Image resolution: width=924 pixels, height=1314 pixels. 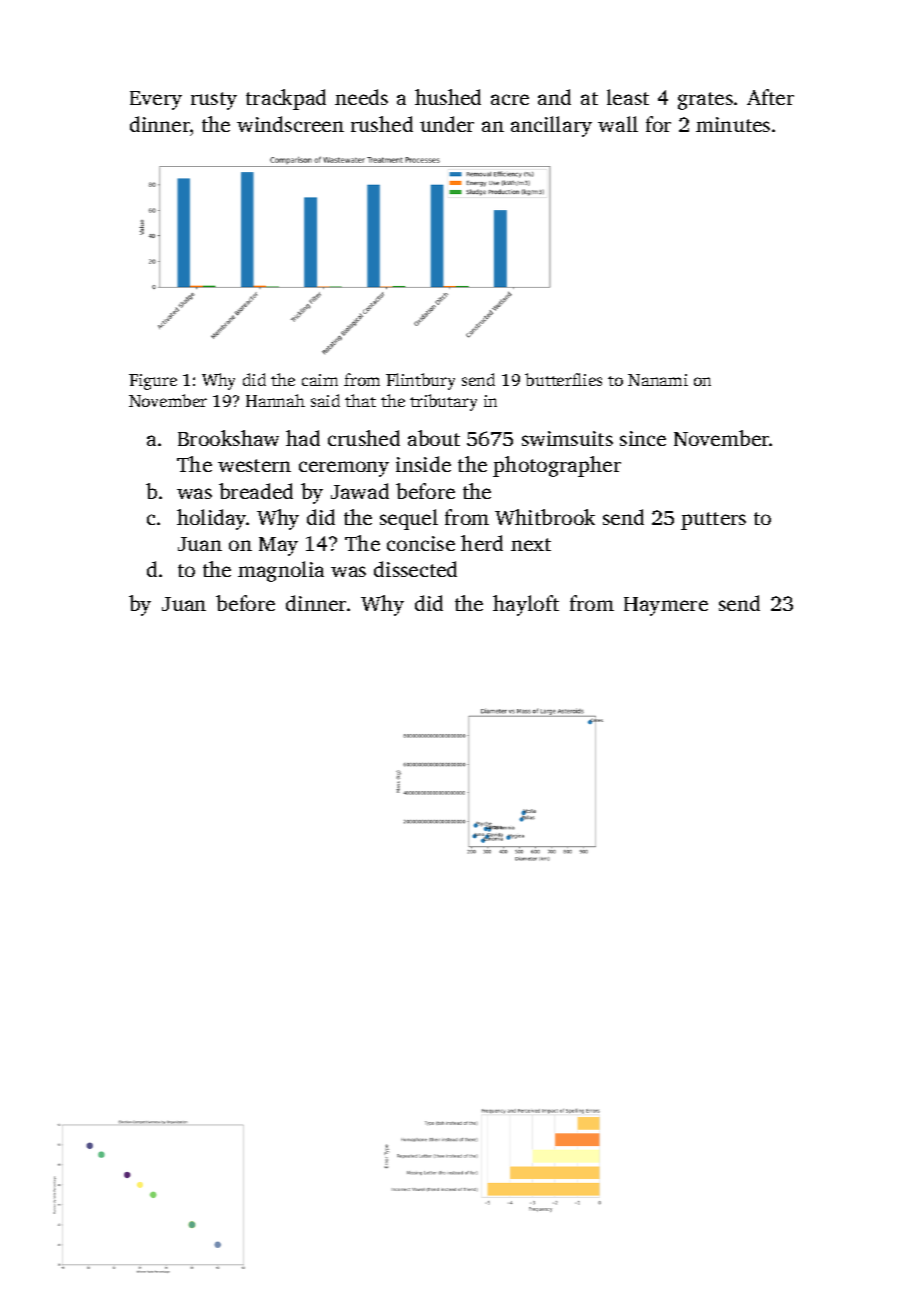 What do you see at coordinates (290, 124) in the page?
I see `windscreen` at bounding box center [290, 124].
